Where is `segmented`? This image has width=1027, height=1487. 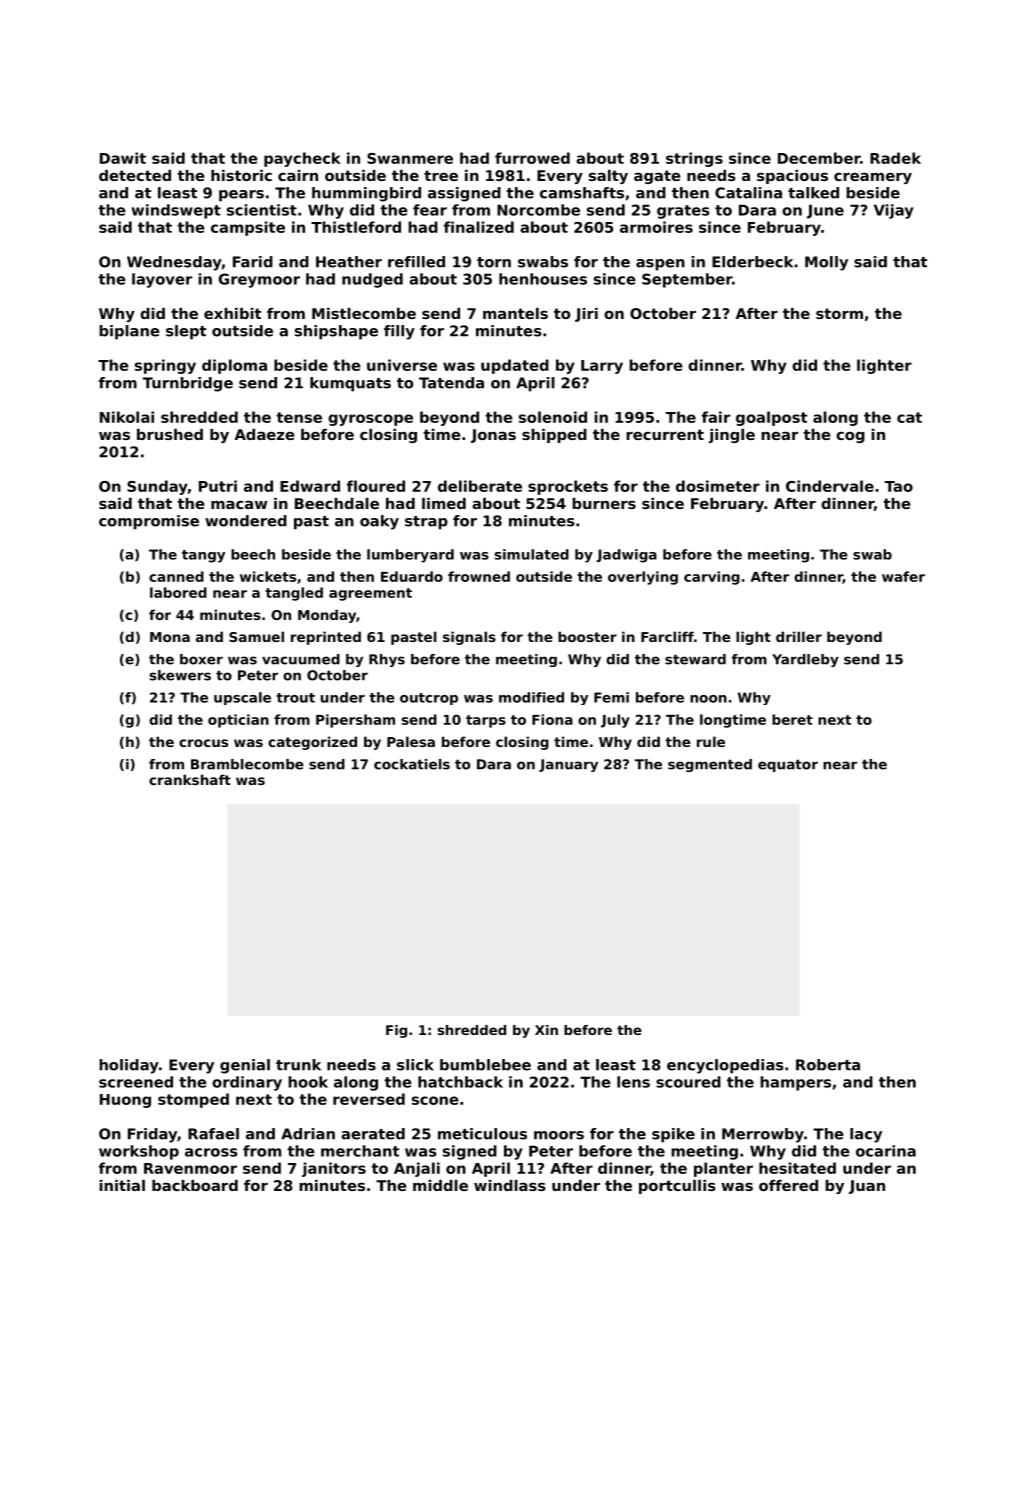 segmented is located at coordinates (710, 765).
